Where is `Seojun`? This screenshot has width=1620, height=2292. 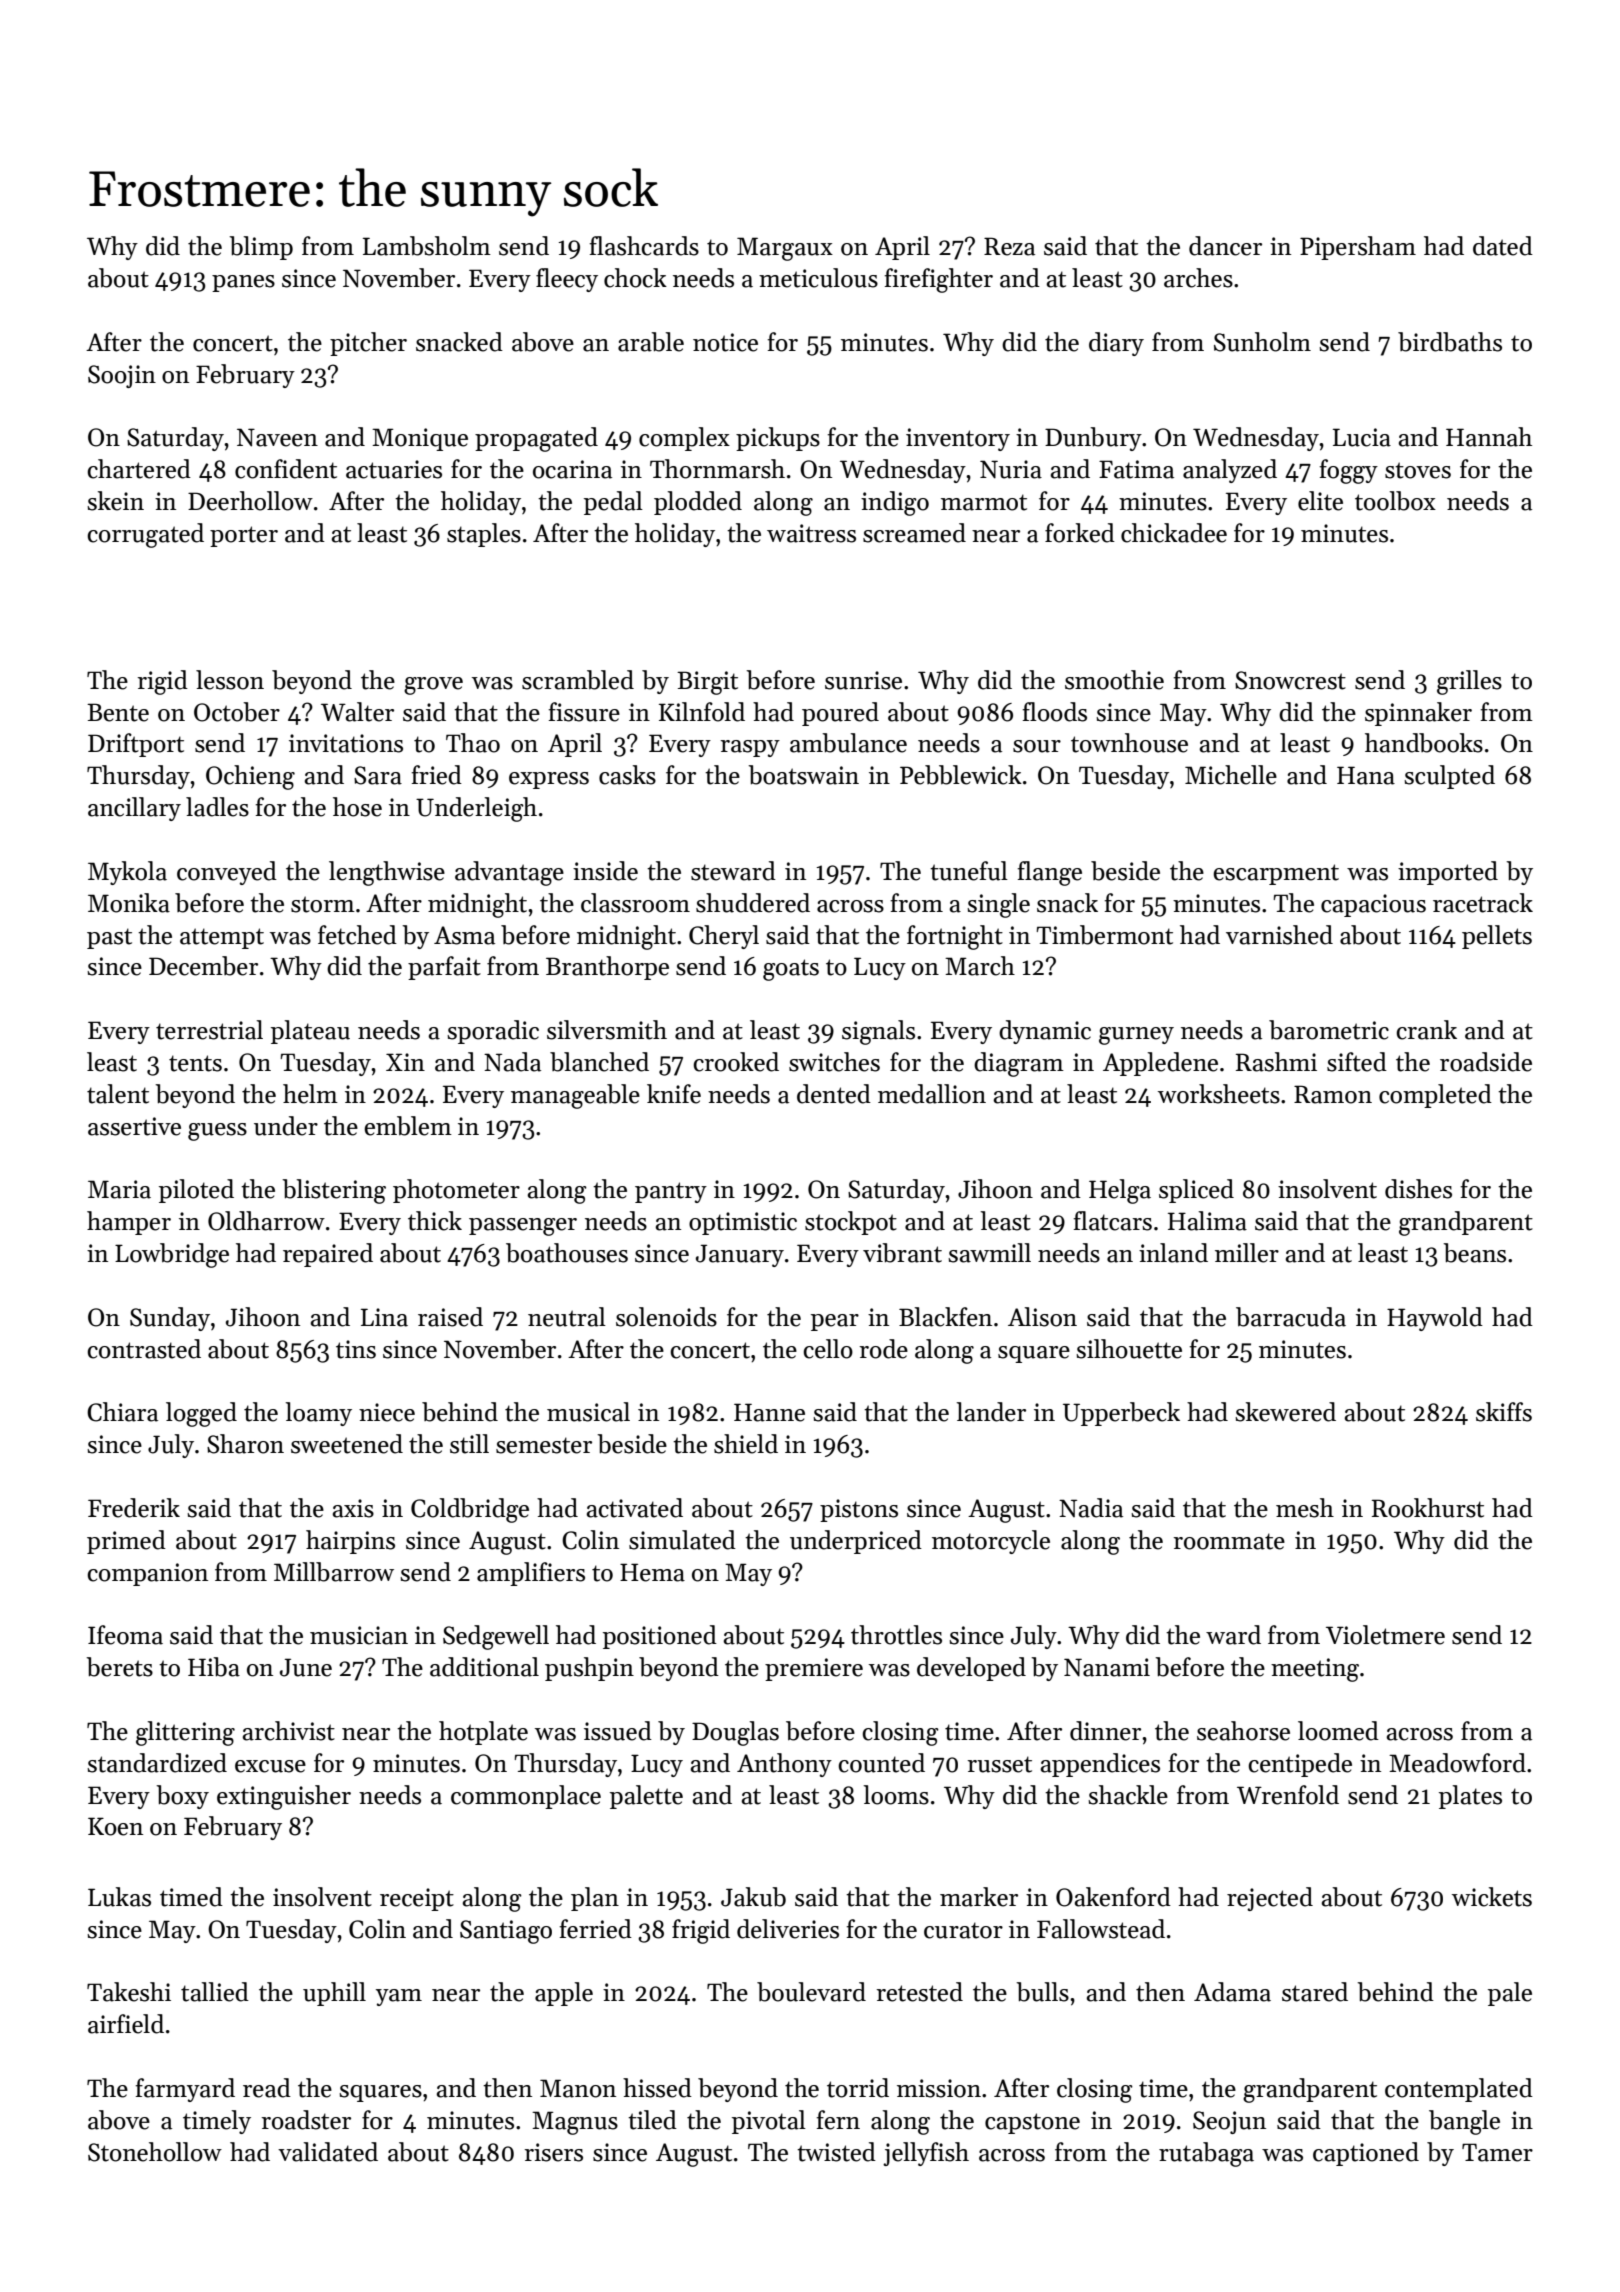
Seojun is located at coordinates (1229, 2122).
